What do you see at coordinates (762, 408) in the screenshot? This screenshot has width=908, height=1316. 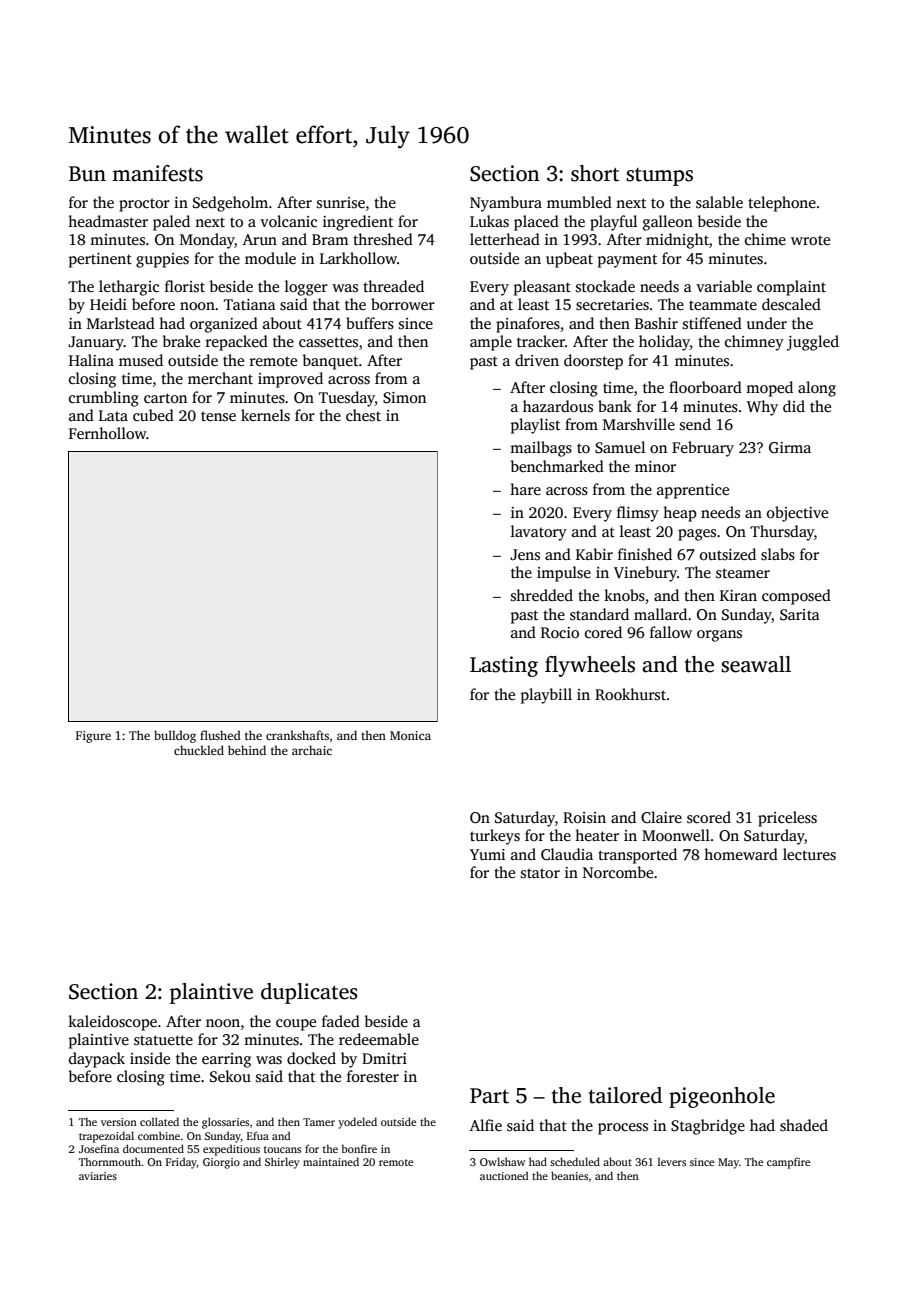 I see `Why` at bounding box center [762, 408].
